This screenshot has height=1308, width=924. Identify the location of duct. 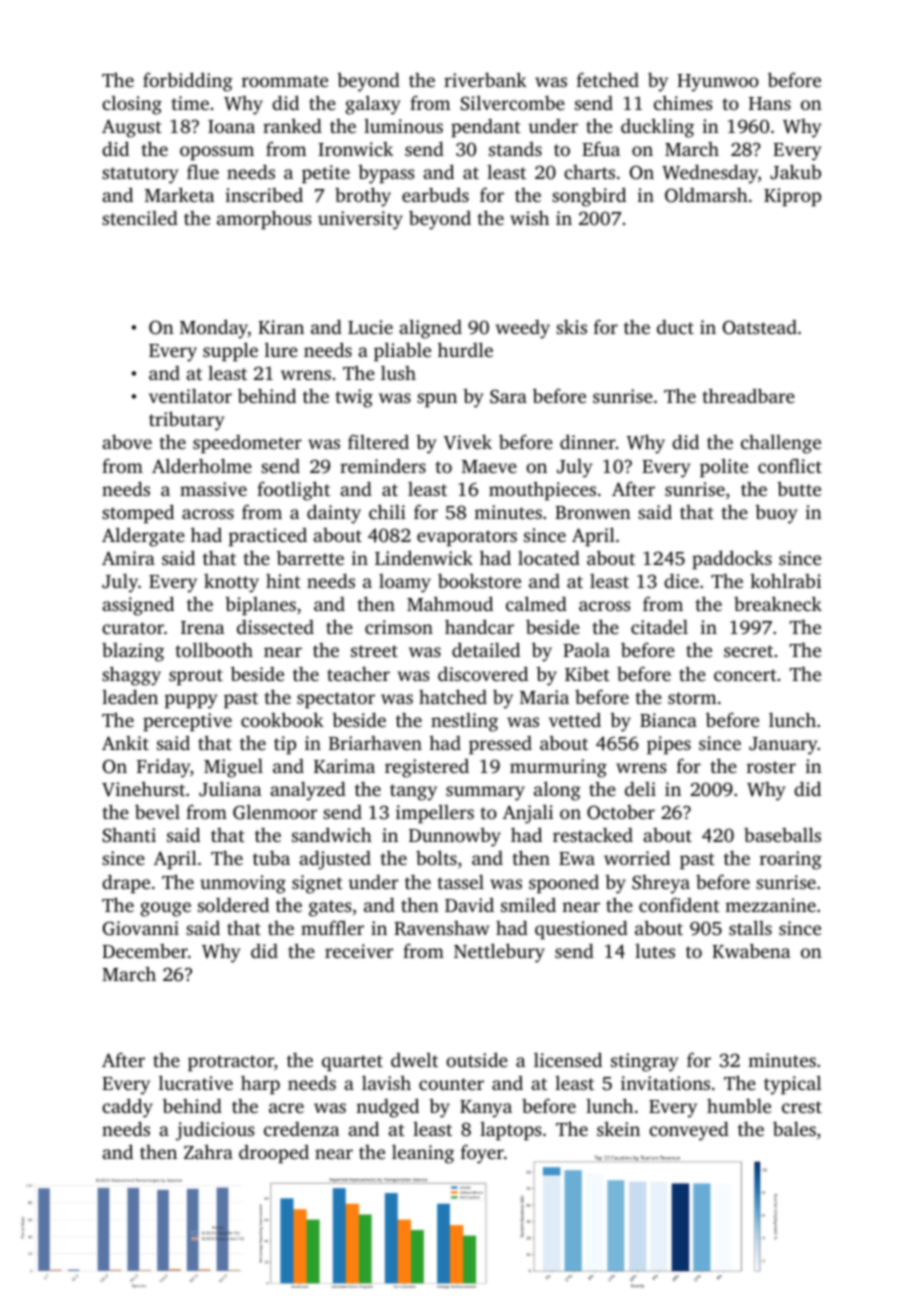
(675, 327).
